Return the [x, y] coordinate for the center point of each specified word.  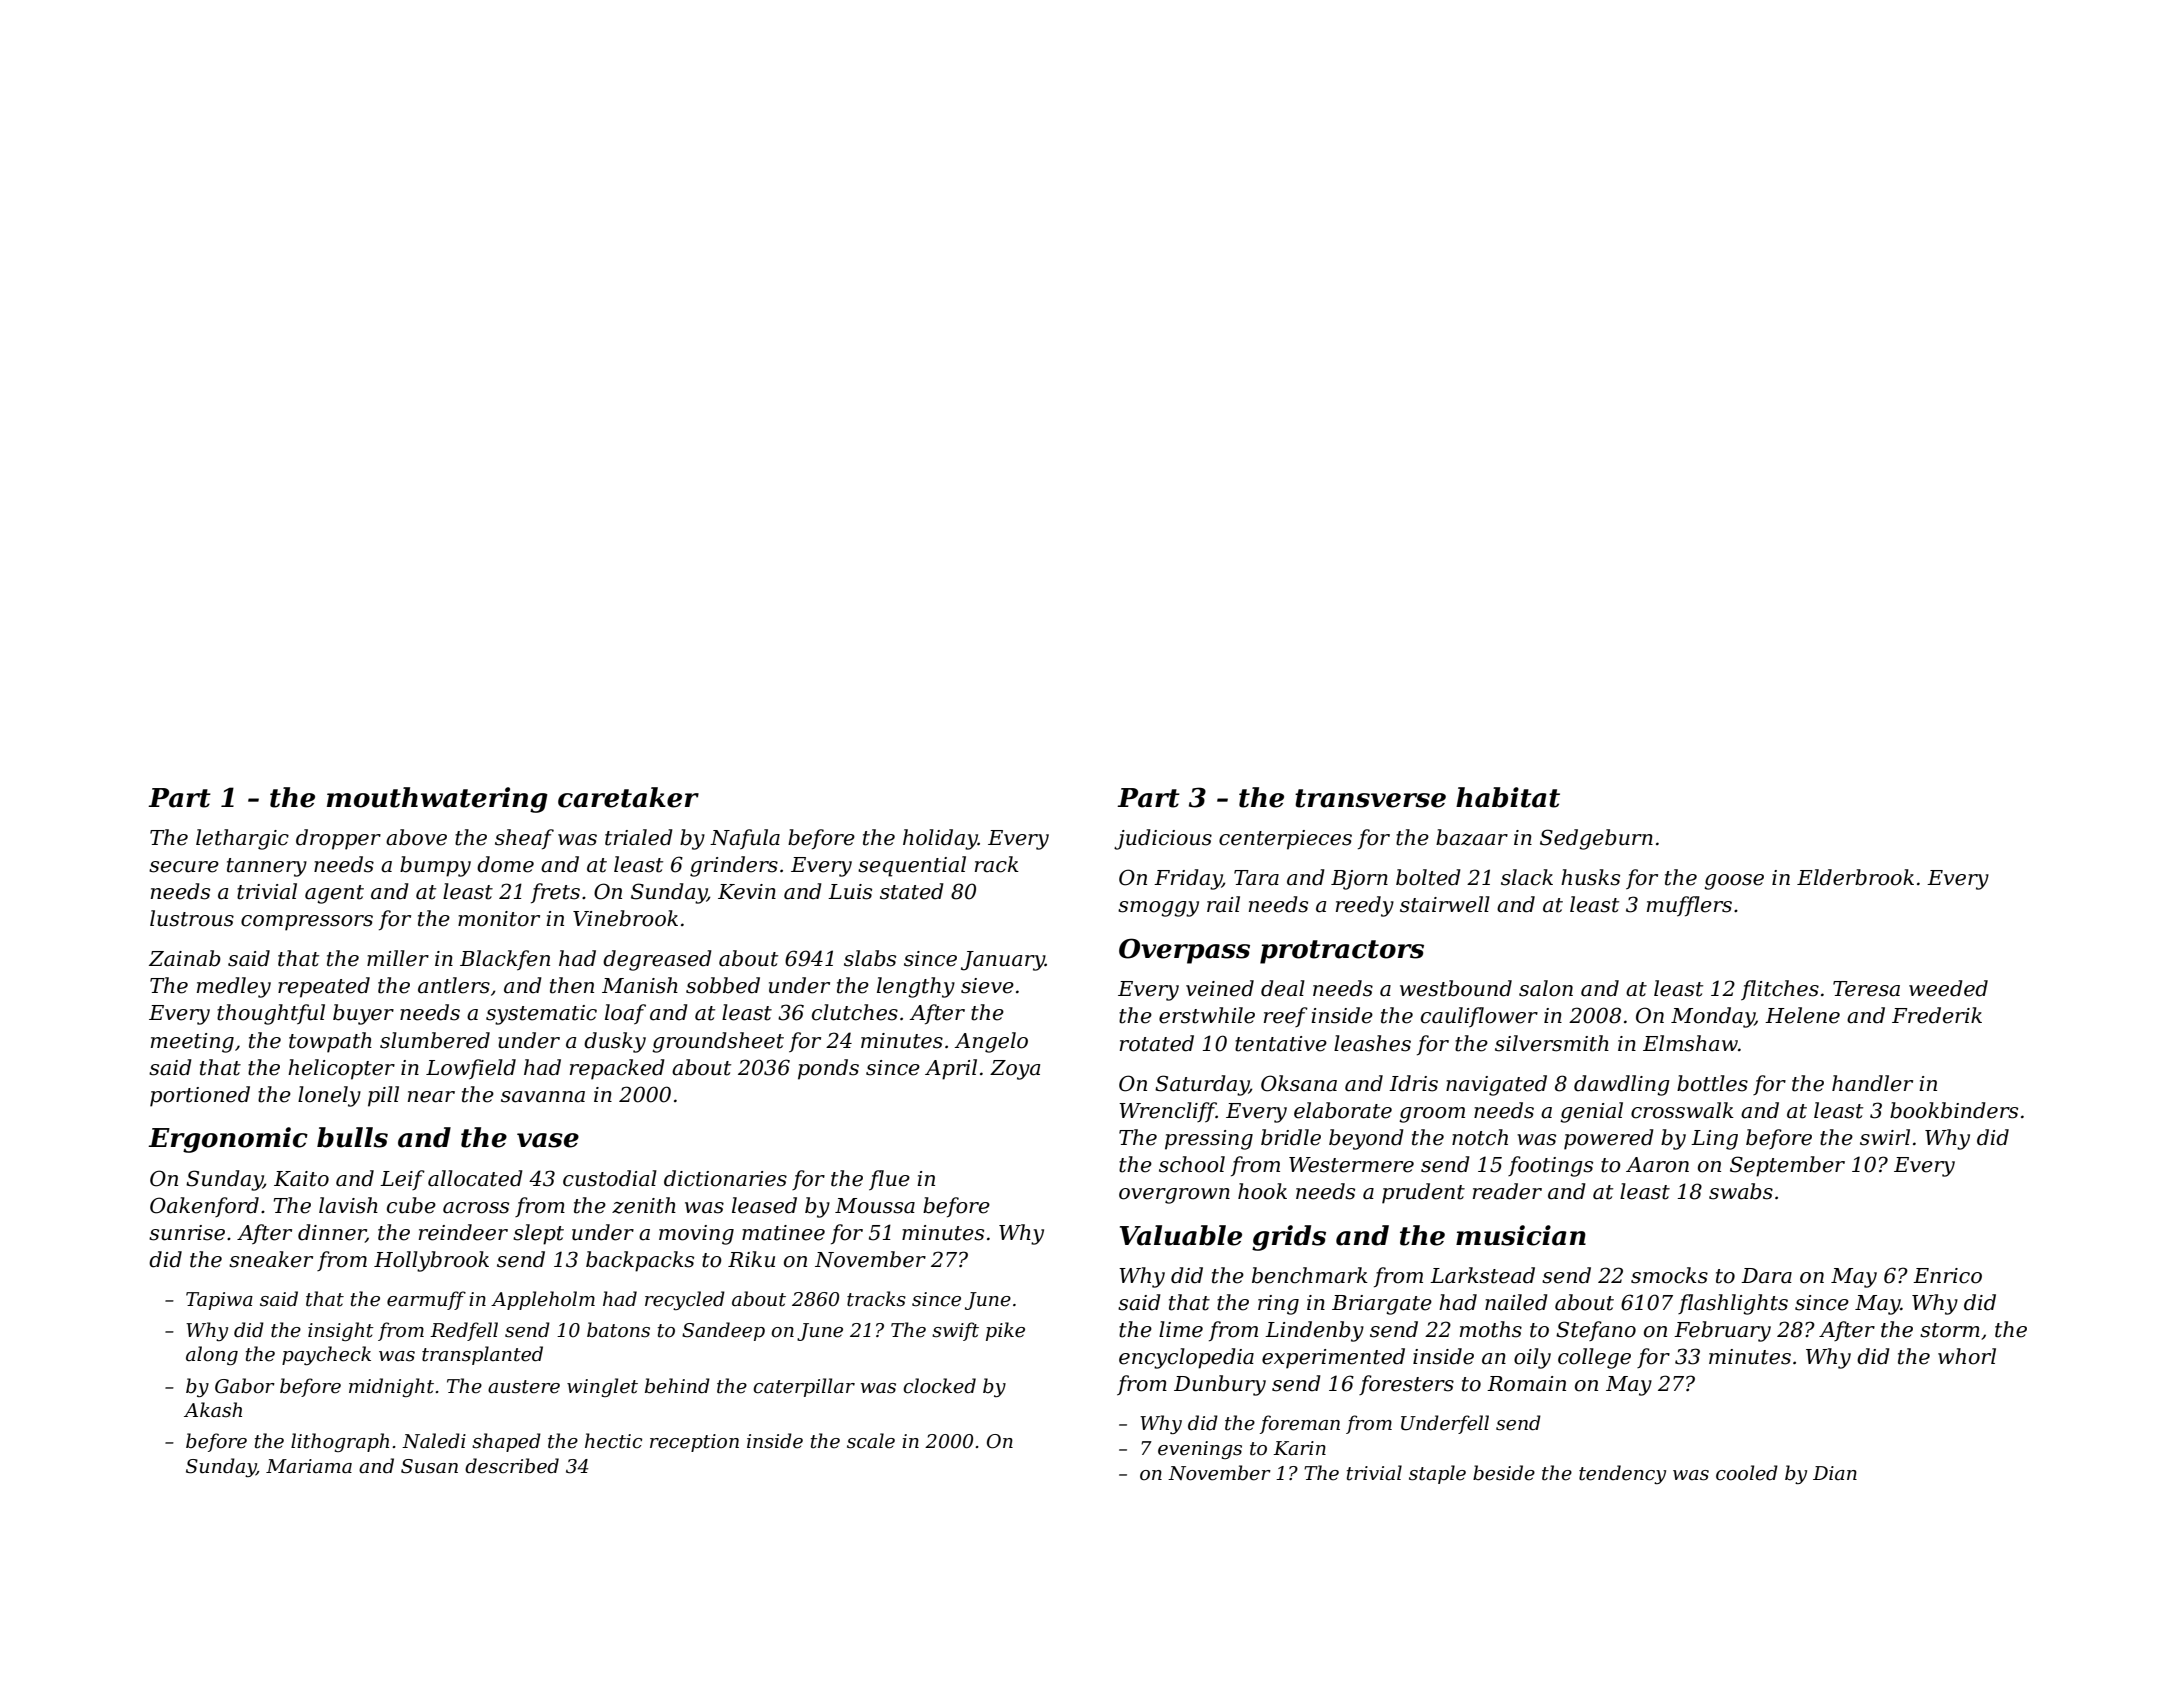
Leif [402, 1180]
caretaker [628, 797]
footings [1550, 1166]
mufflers [1689, 906]
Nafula [745, 839]
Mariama [309, 1466]
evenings [1200, 1450]
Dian [1835, 1473]
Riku [751, 1259]
